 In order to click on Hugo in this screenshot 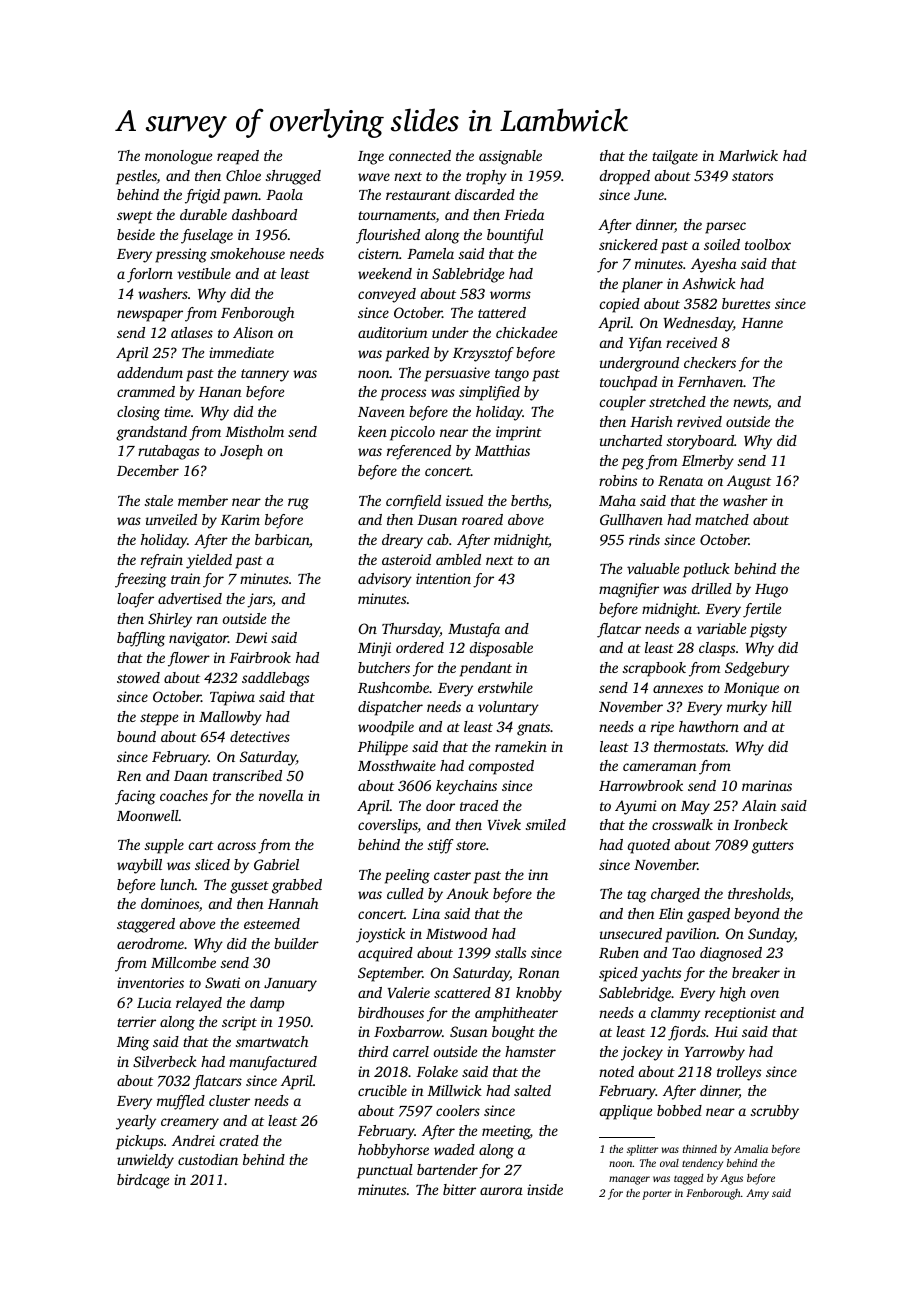, I will do `click(771, 591)`.
